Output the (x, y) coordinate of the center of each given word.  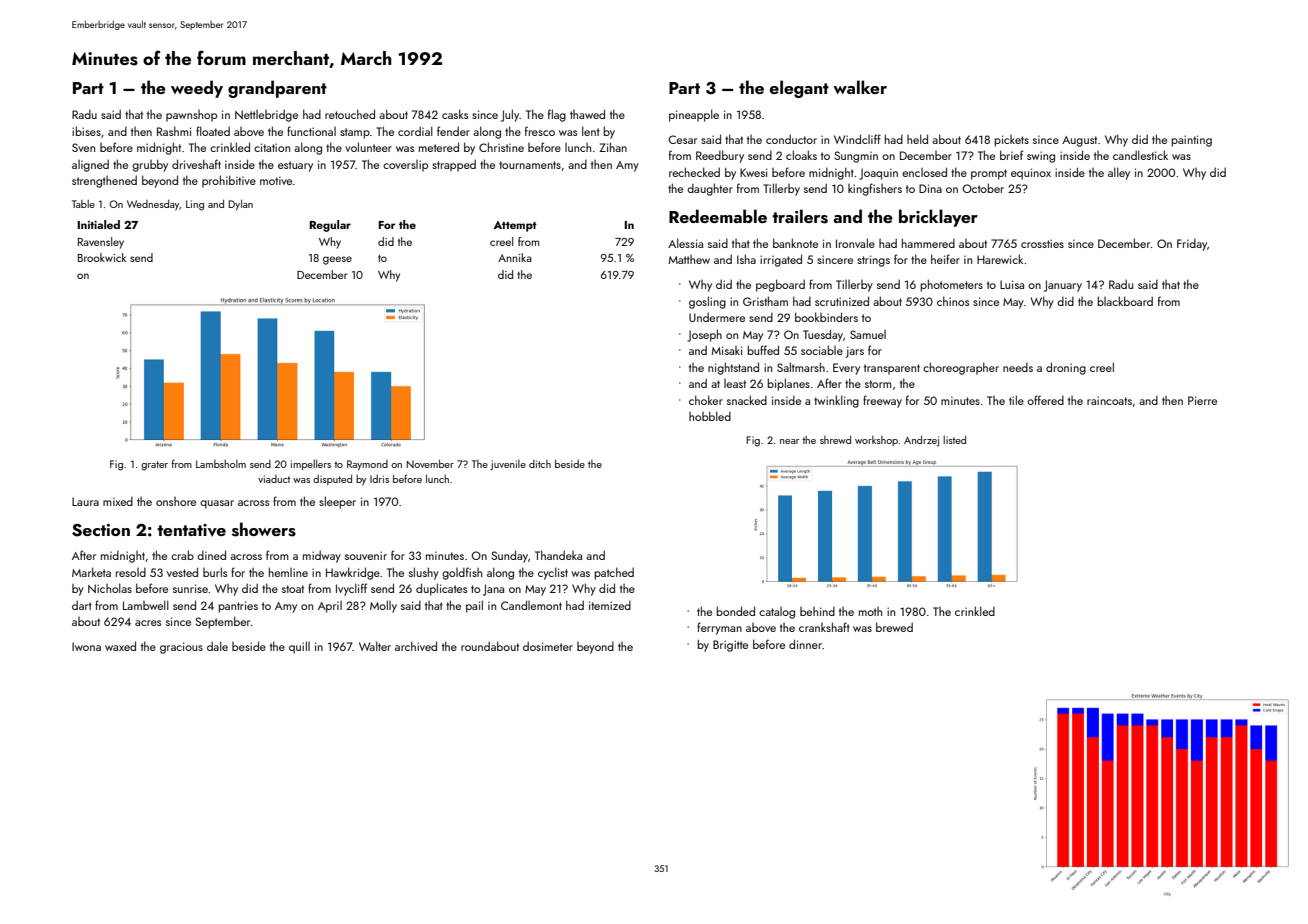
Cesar (682, 139)
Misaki (727, 350)
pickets (1011, 141)
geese (337, 260)
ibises (86, 131)
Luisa (1012, 284)
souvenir (366, 555)
